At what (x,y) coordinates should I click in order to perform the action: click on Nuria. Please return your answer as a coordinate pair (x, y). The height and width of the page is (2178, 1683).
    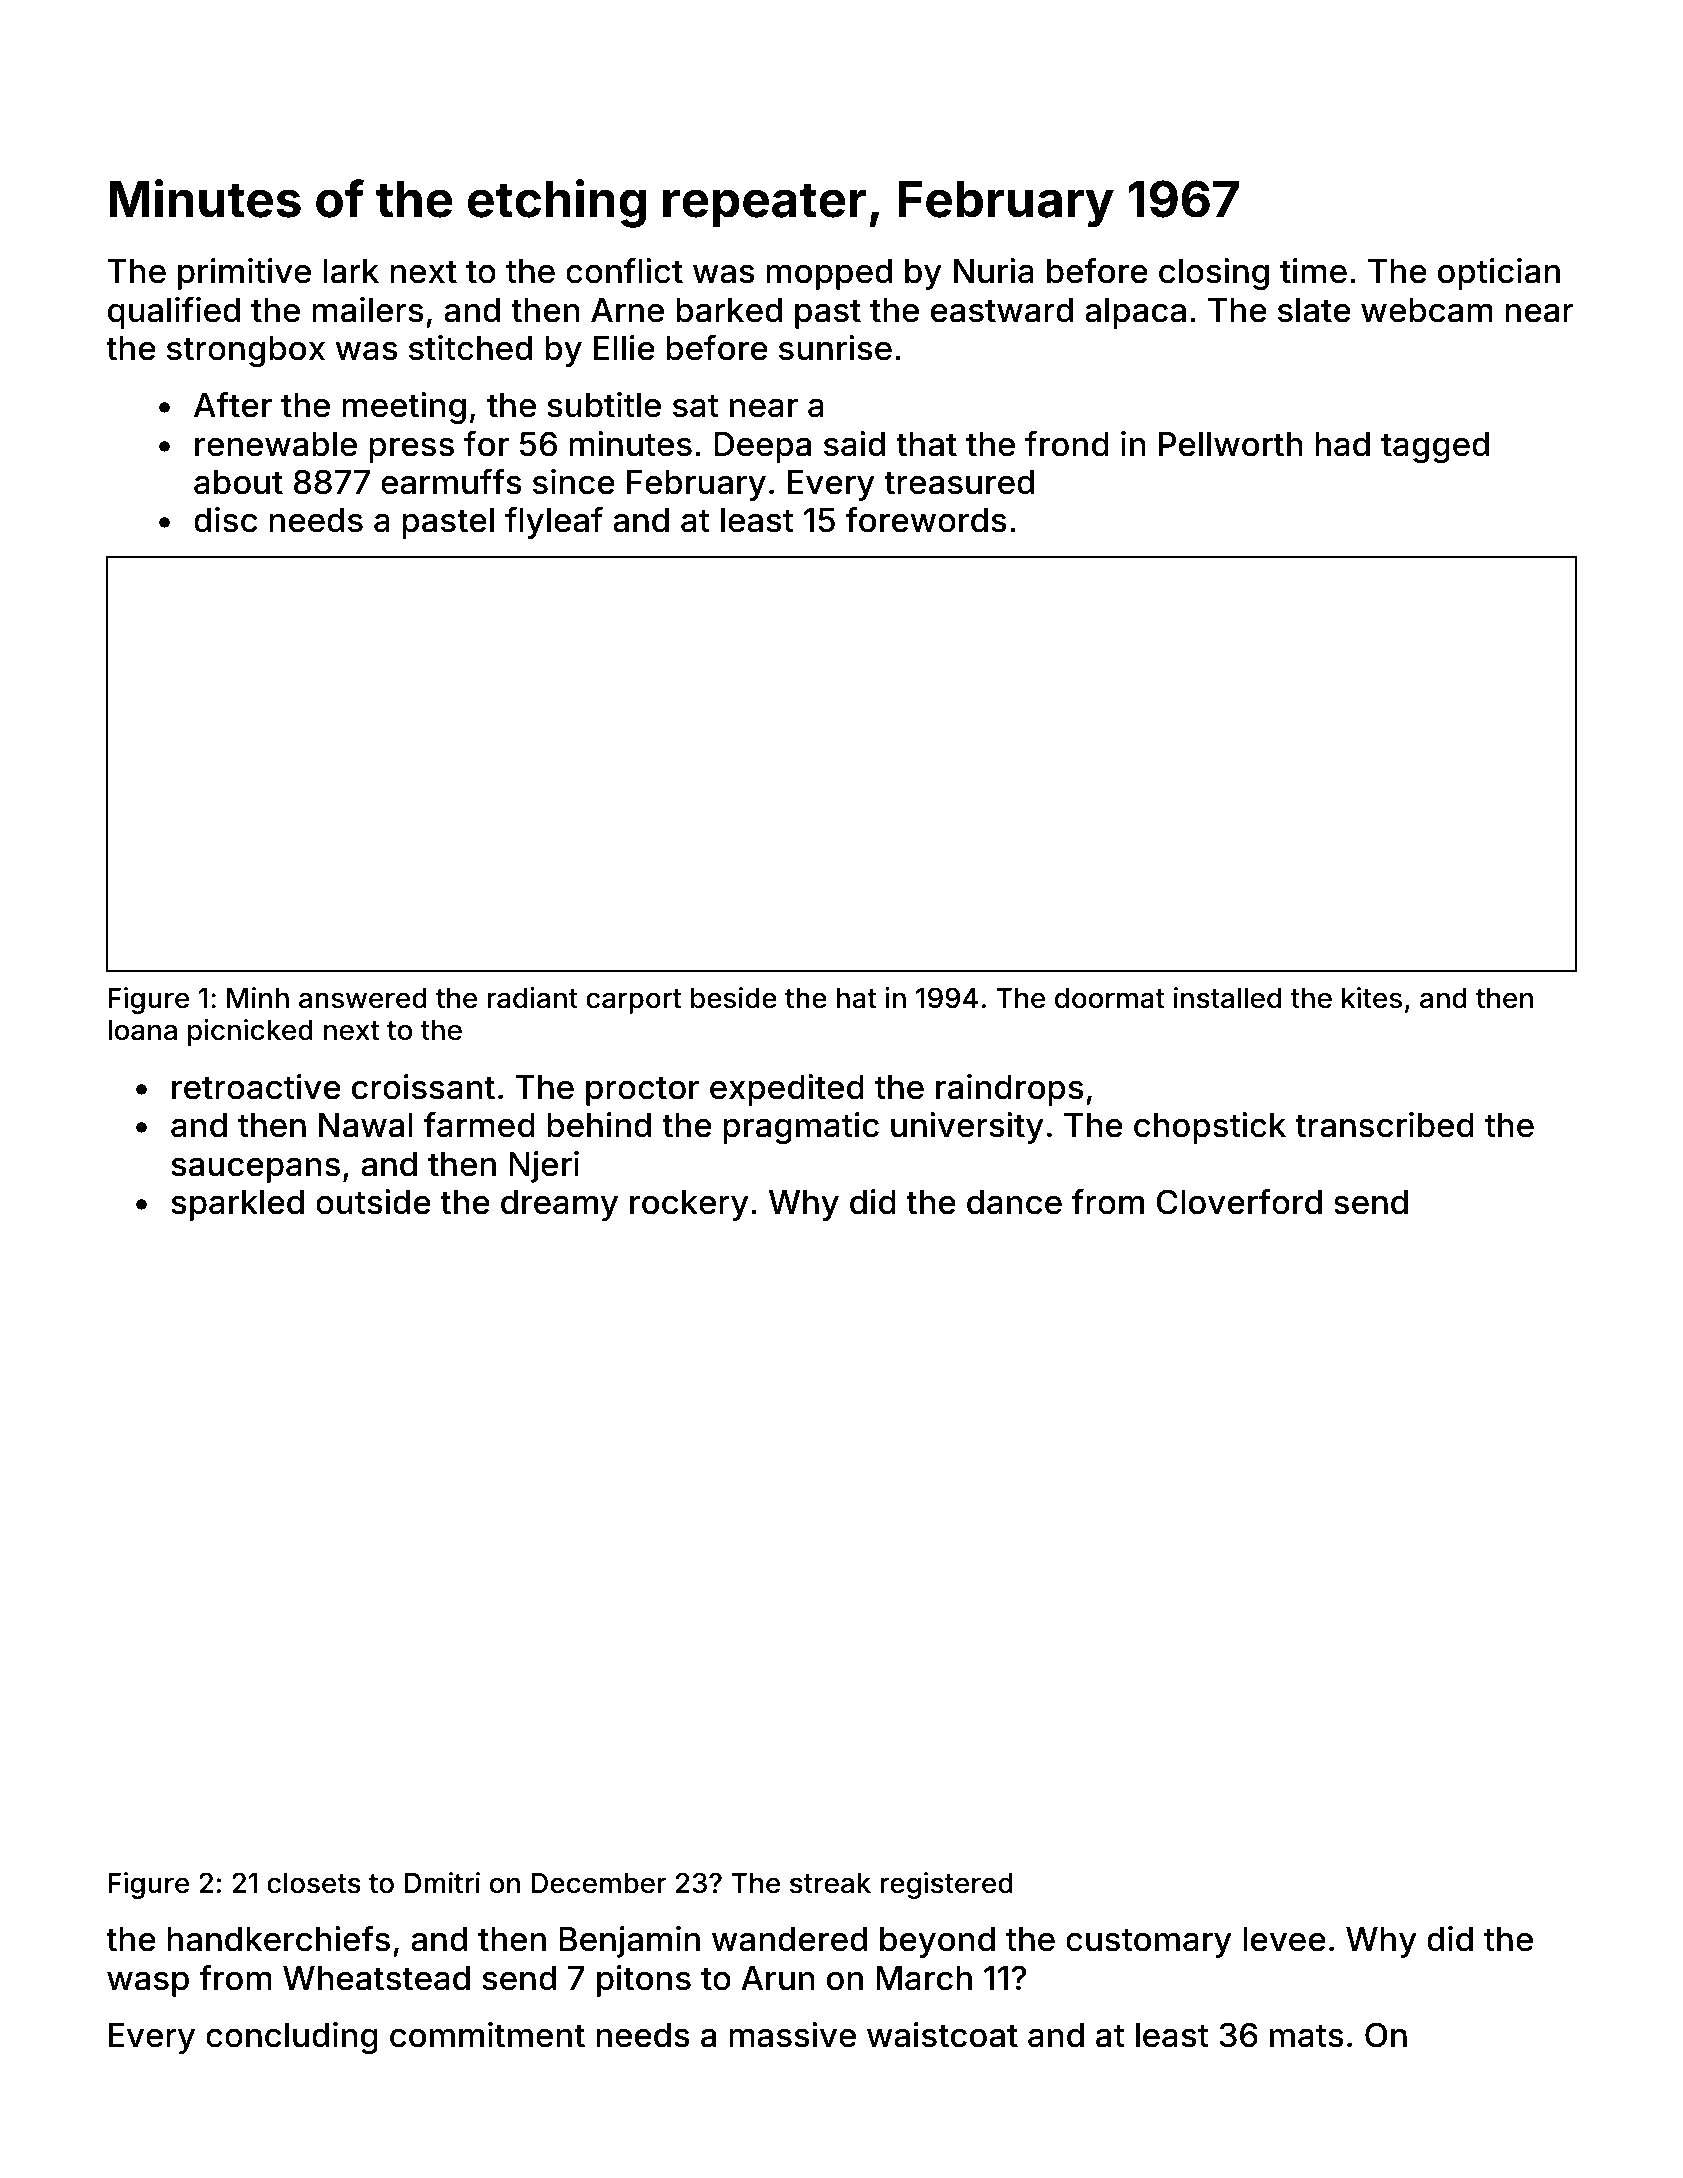
    Looking at the image, I should click on (994, 271).
